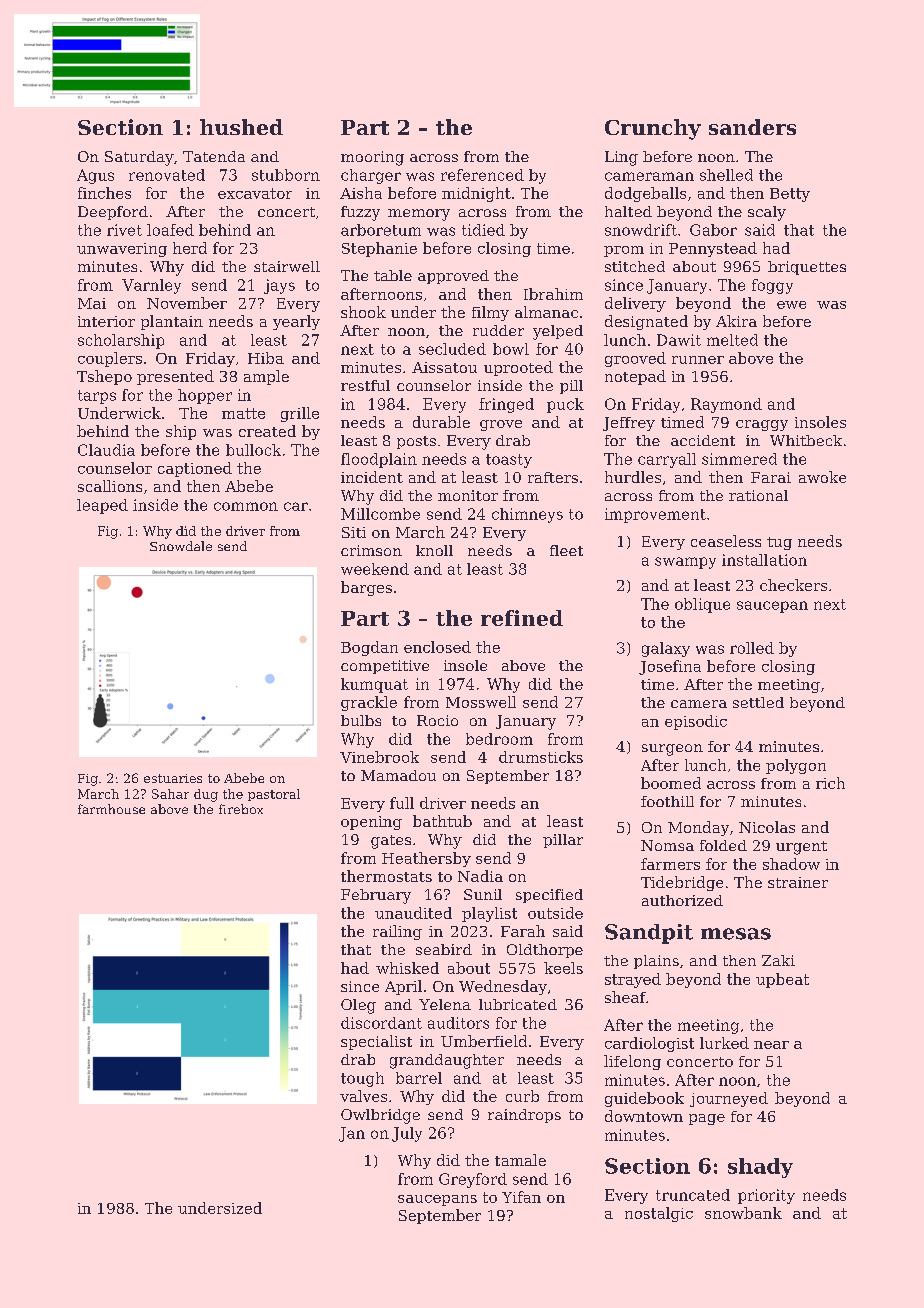 The width and height of the screenshot is (924, 1308). I want to click on sheaf, so click(625, 997).
